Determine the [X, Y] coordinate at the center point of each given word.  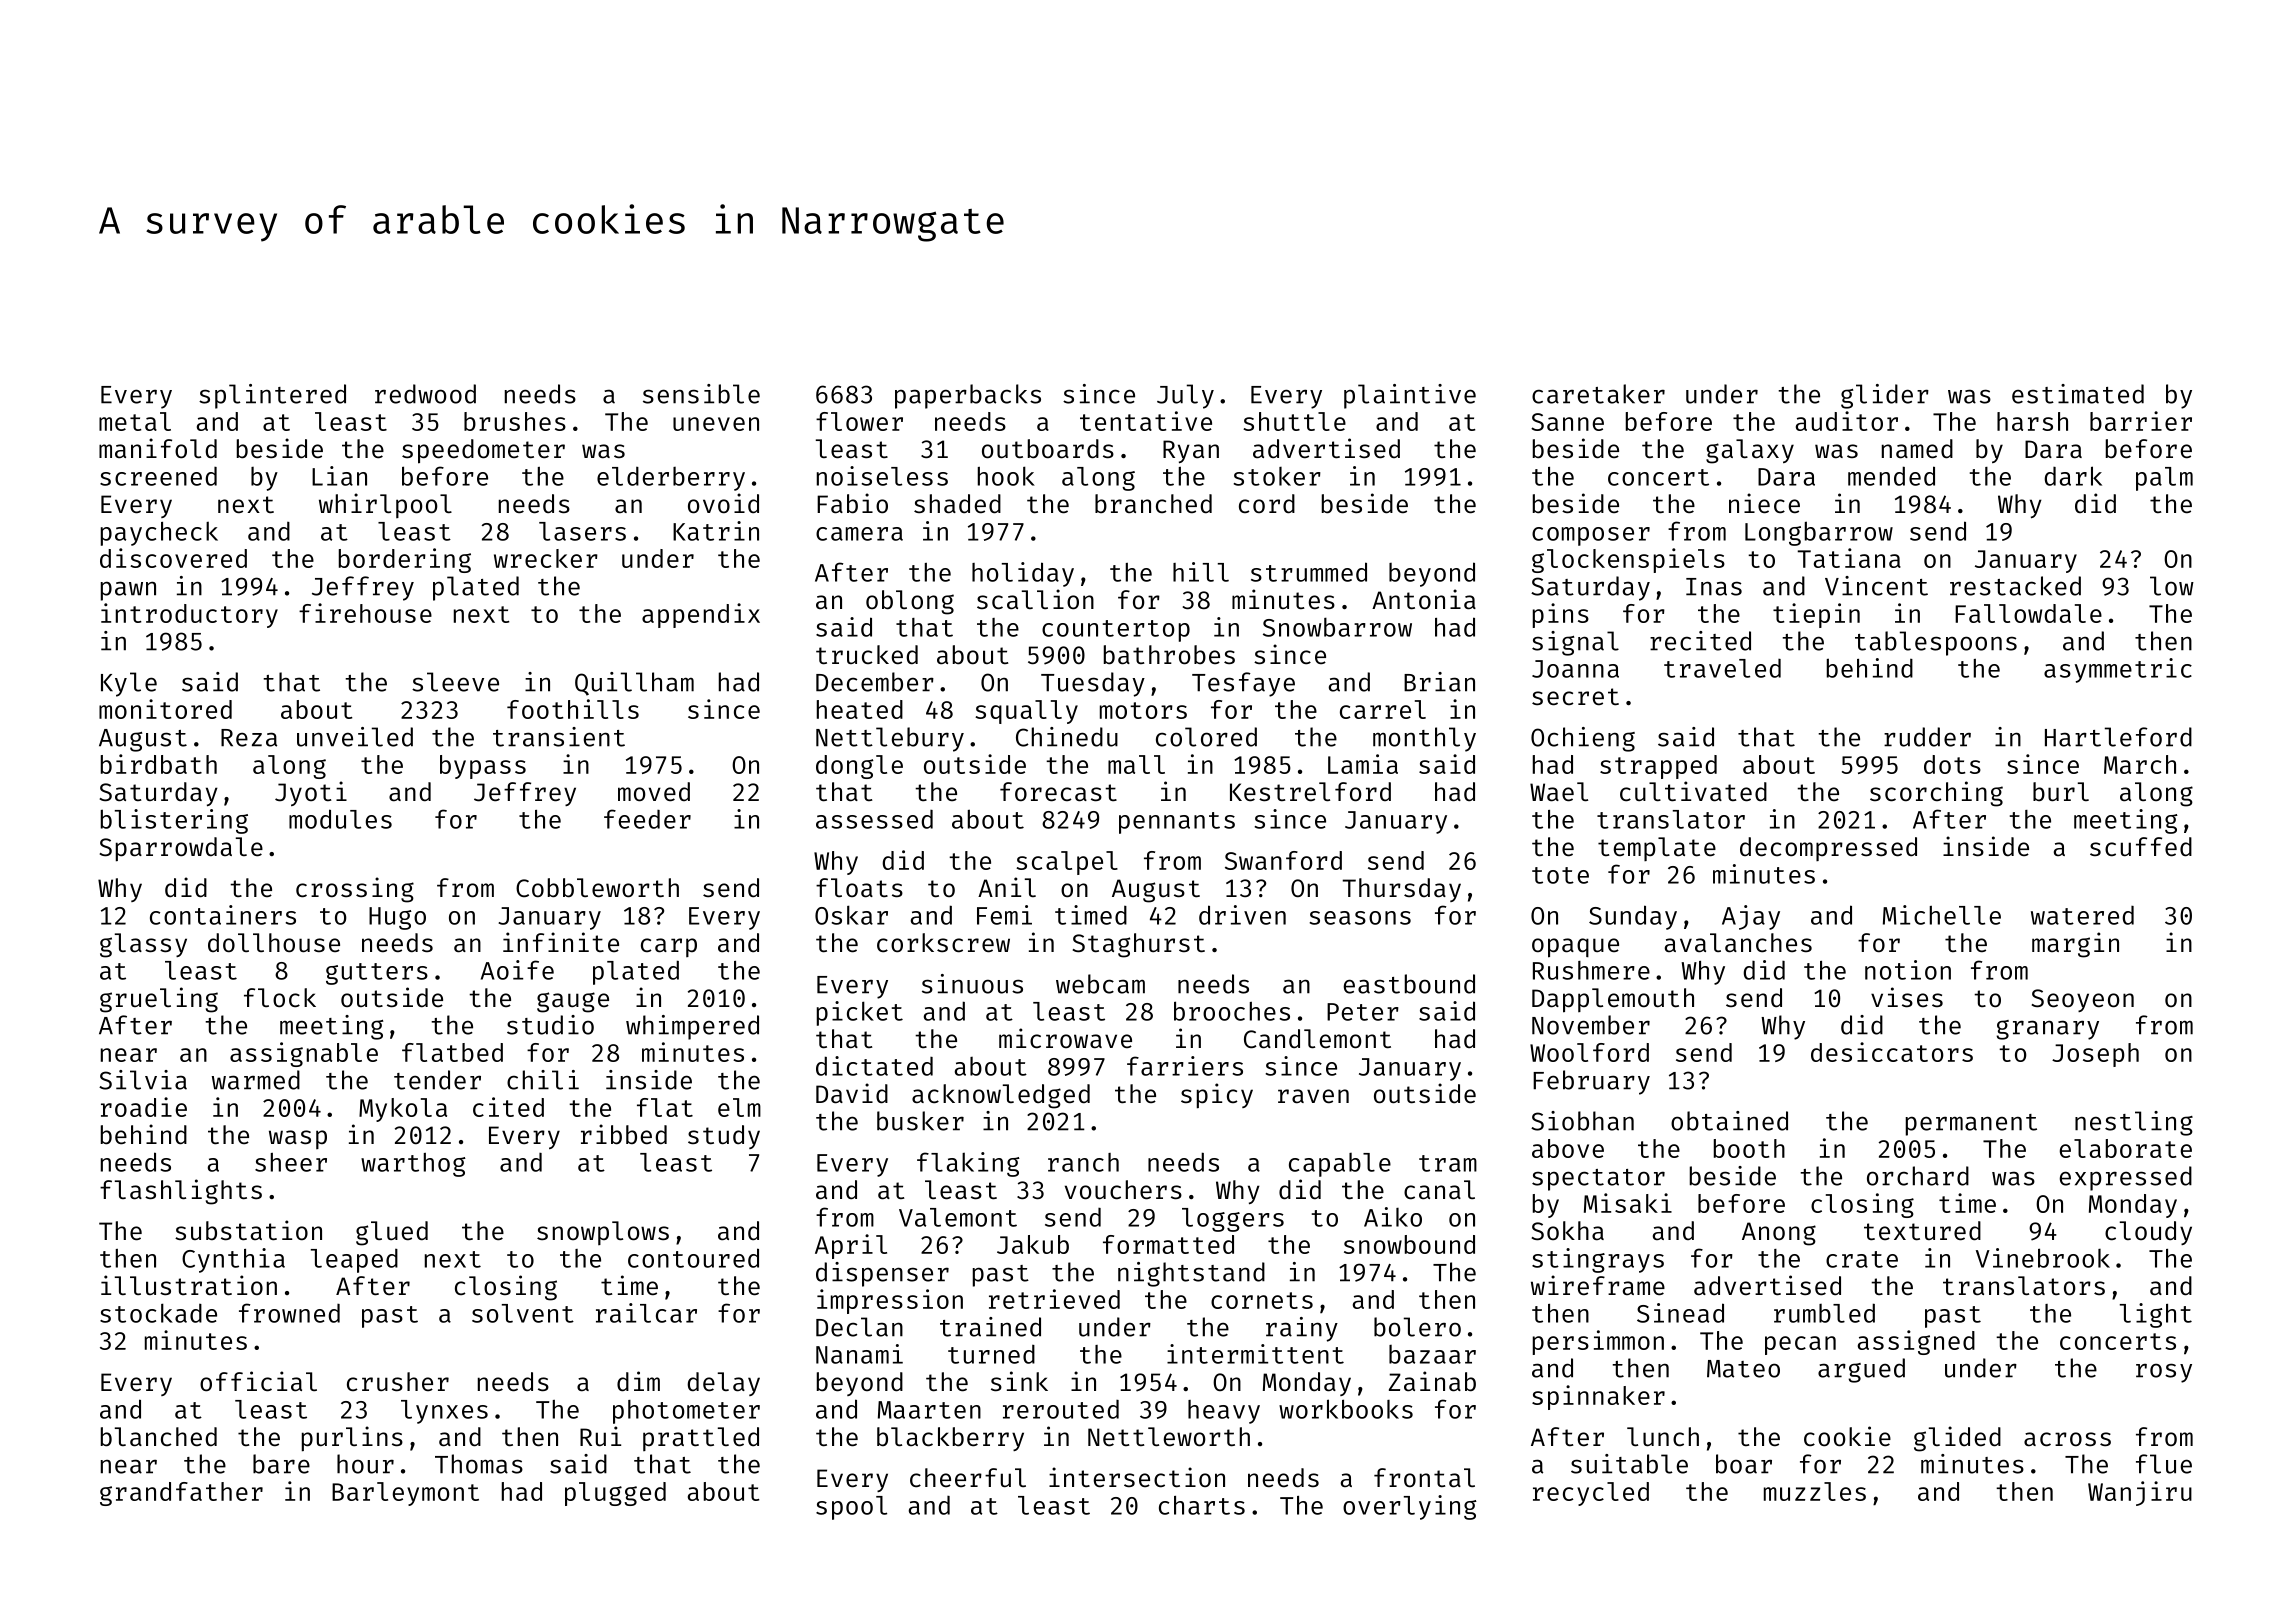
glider [1885, 396]
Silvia [143, 1080]
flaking [968, 1164]
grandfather [181, 1494]
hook [1006, 476]
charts [1202, 1505]
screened [158, 476]
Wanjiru [2140, 1493]
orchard [1918, 1176]
